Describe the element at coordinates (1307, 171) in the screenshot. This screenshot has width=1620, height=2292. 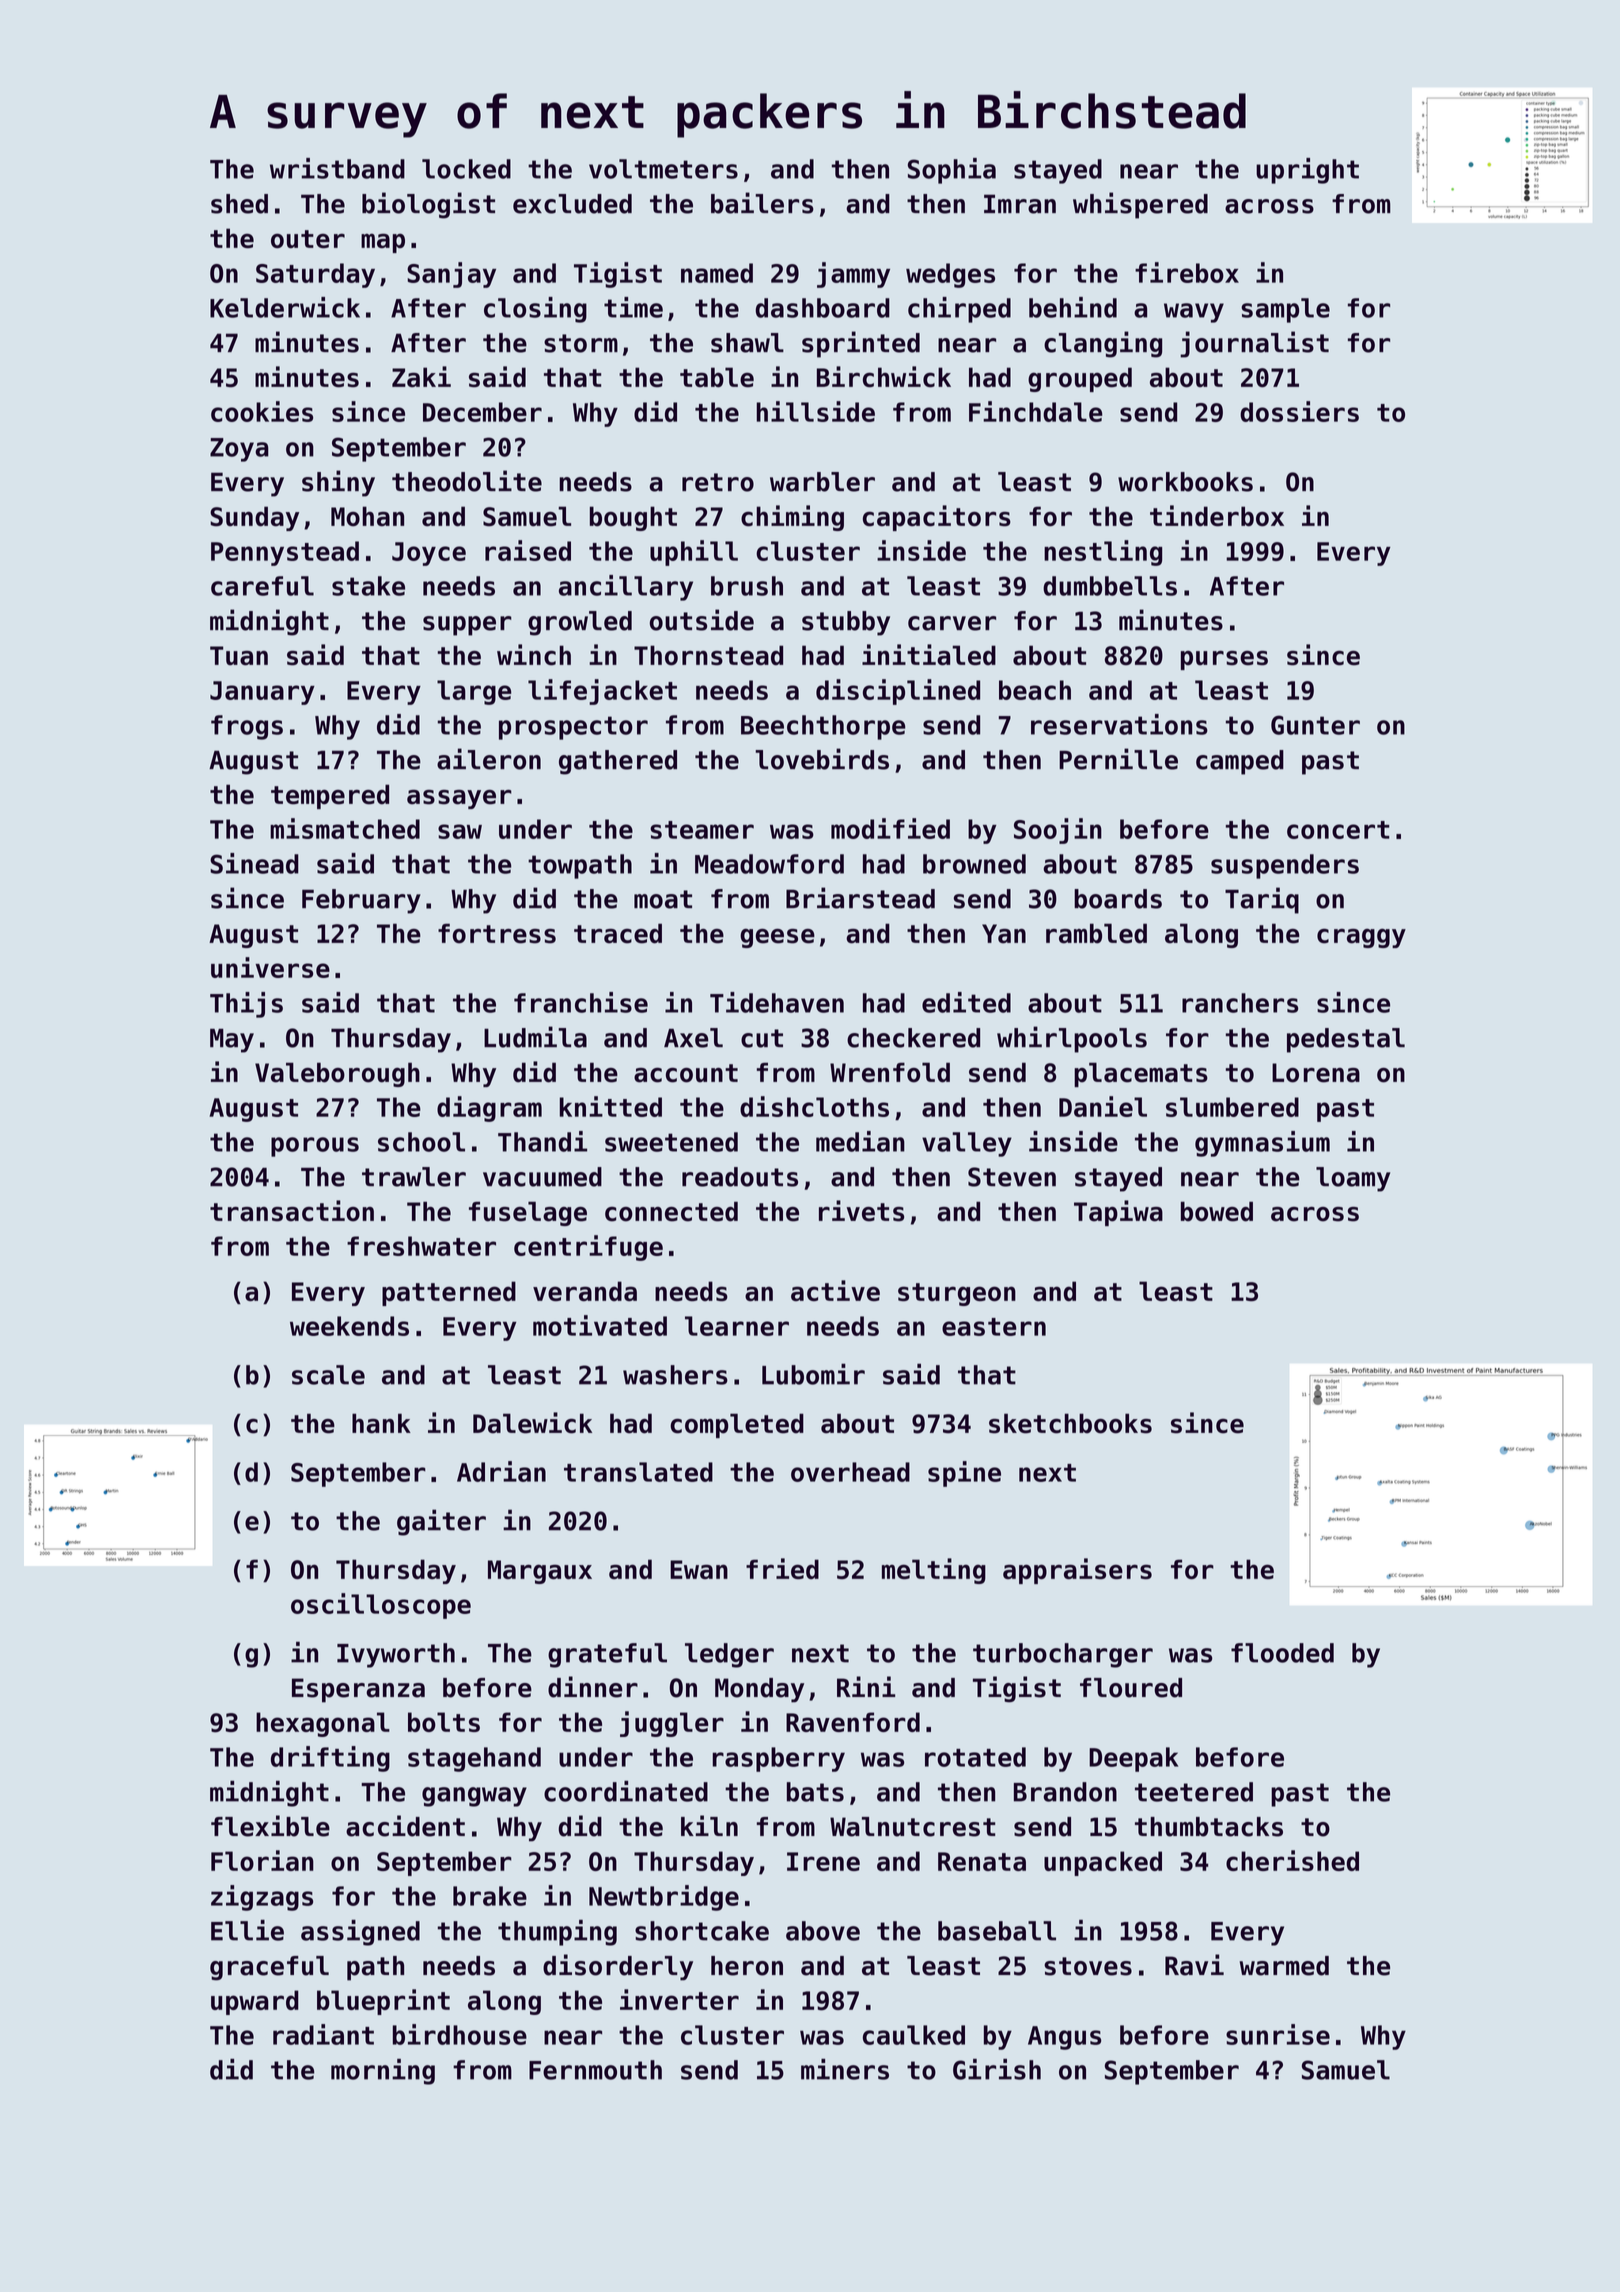
I see `upright` at that location.
